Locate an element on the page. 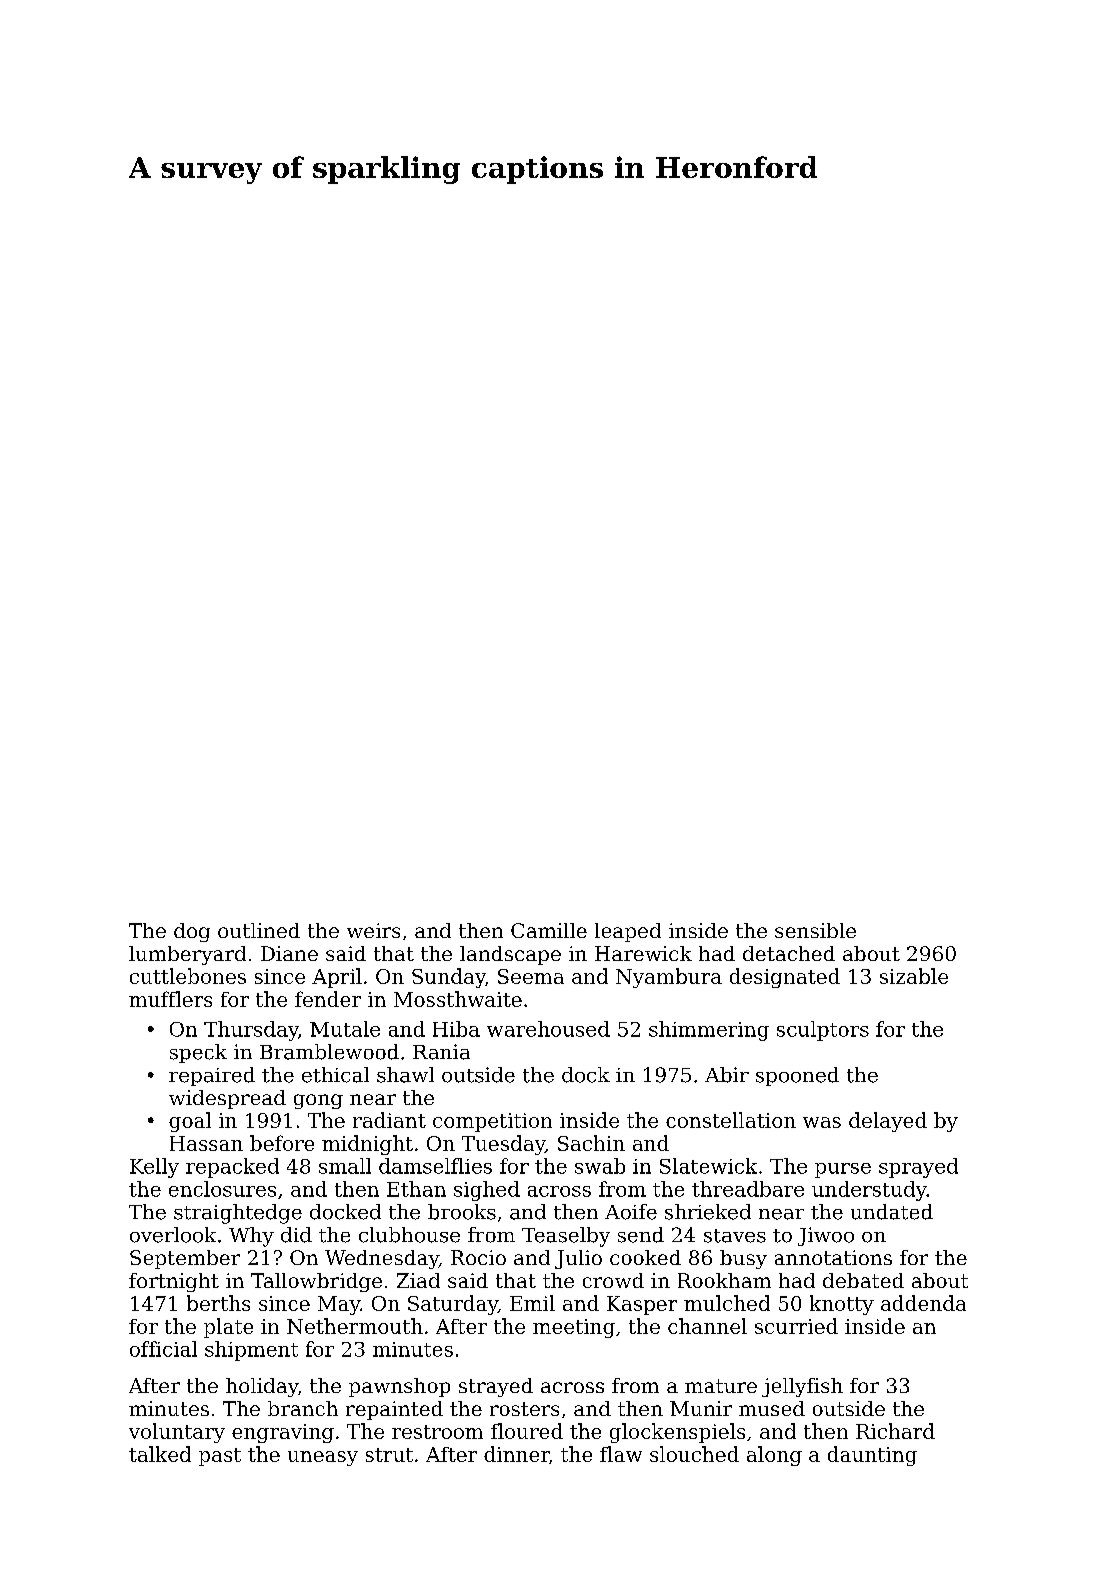 This document has height=1596, width=1102. Tallowbridge is located at coordinates (316, 1282).
